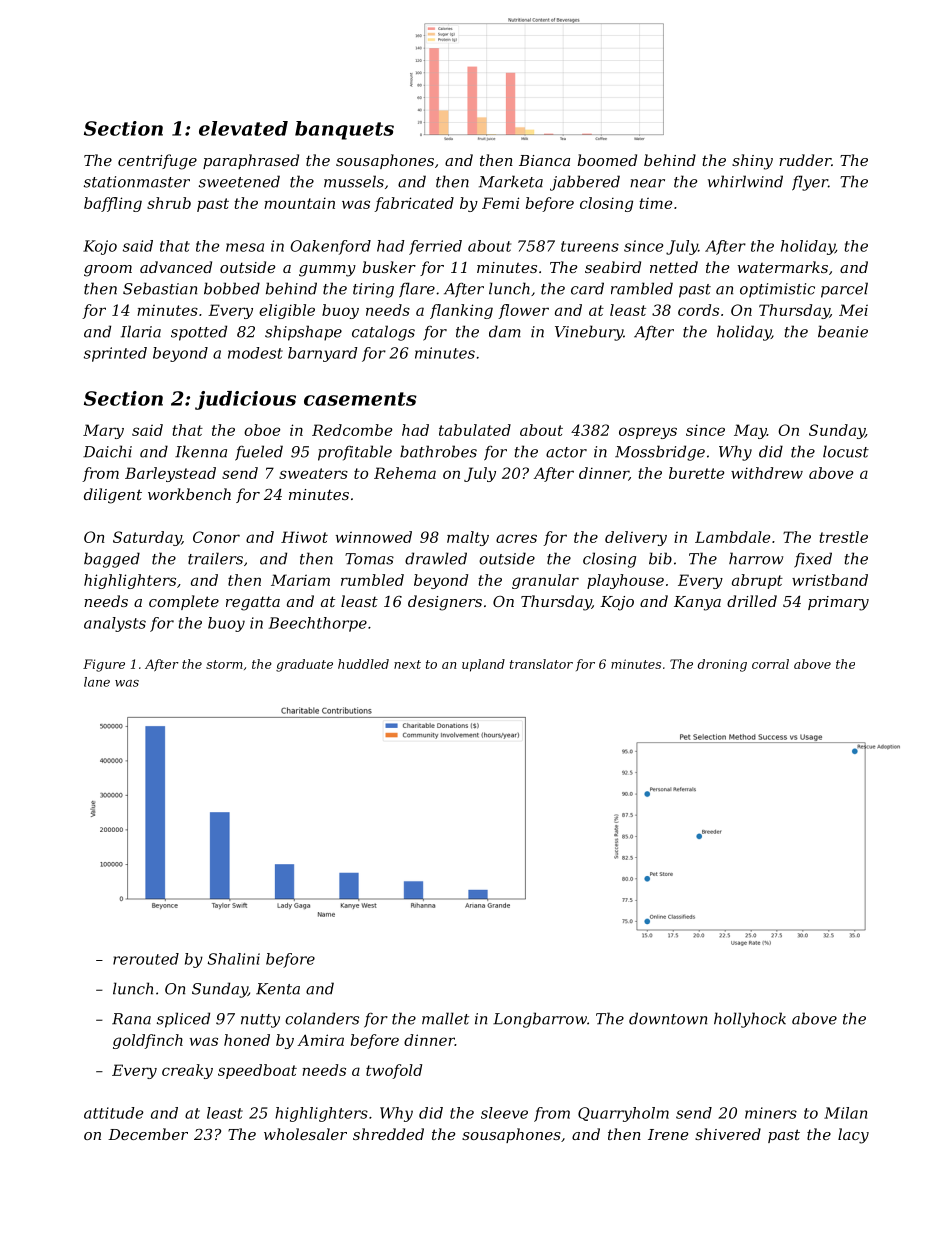 This document has height=1233, width=952. Describe the element at coordinates (253, 603) in the document. I see `regatta` at that location.
